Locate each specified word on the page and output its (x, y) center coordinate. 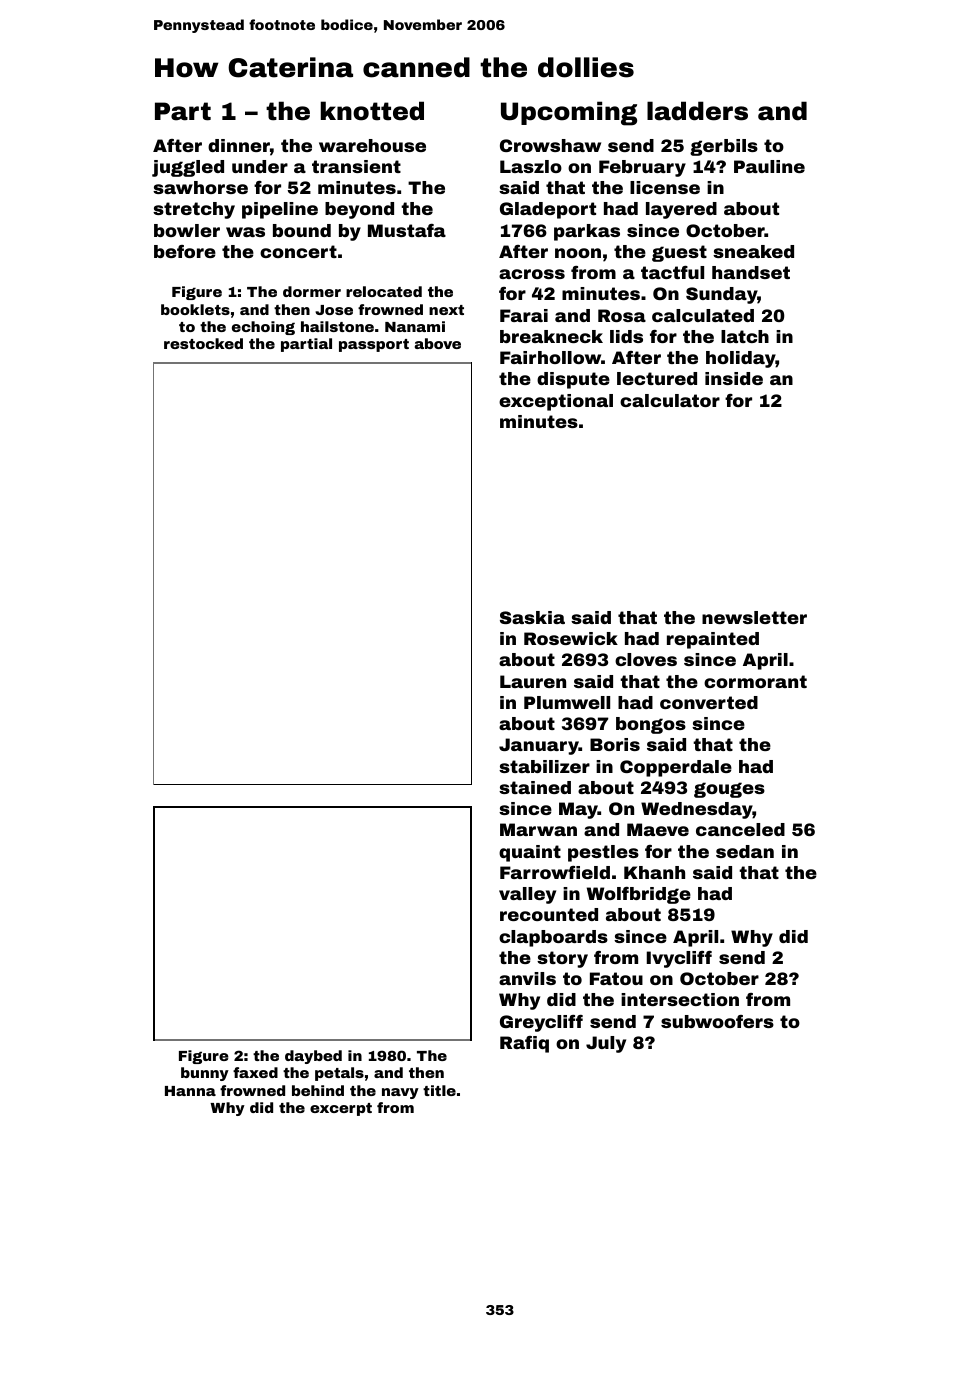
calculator (670, 400)
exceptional (556, 402)
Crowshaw (550, 145)
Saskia (532, 617)
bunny (205, 1074)
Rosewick (571, 638)
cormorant (755, 681)
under (260, 166)
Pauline (769, 166)
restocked (203, 343)
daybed (313, 1057)
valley (527, 895)
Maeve (658, 829)
